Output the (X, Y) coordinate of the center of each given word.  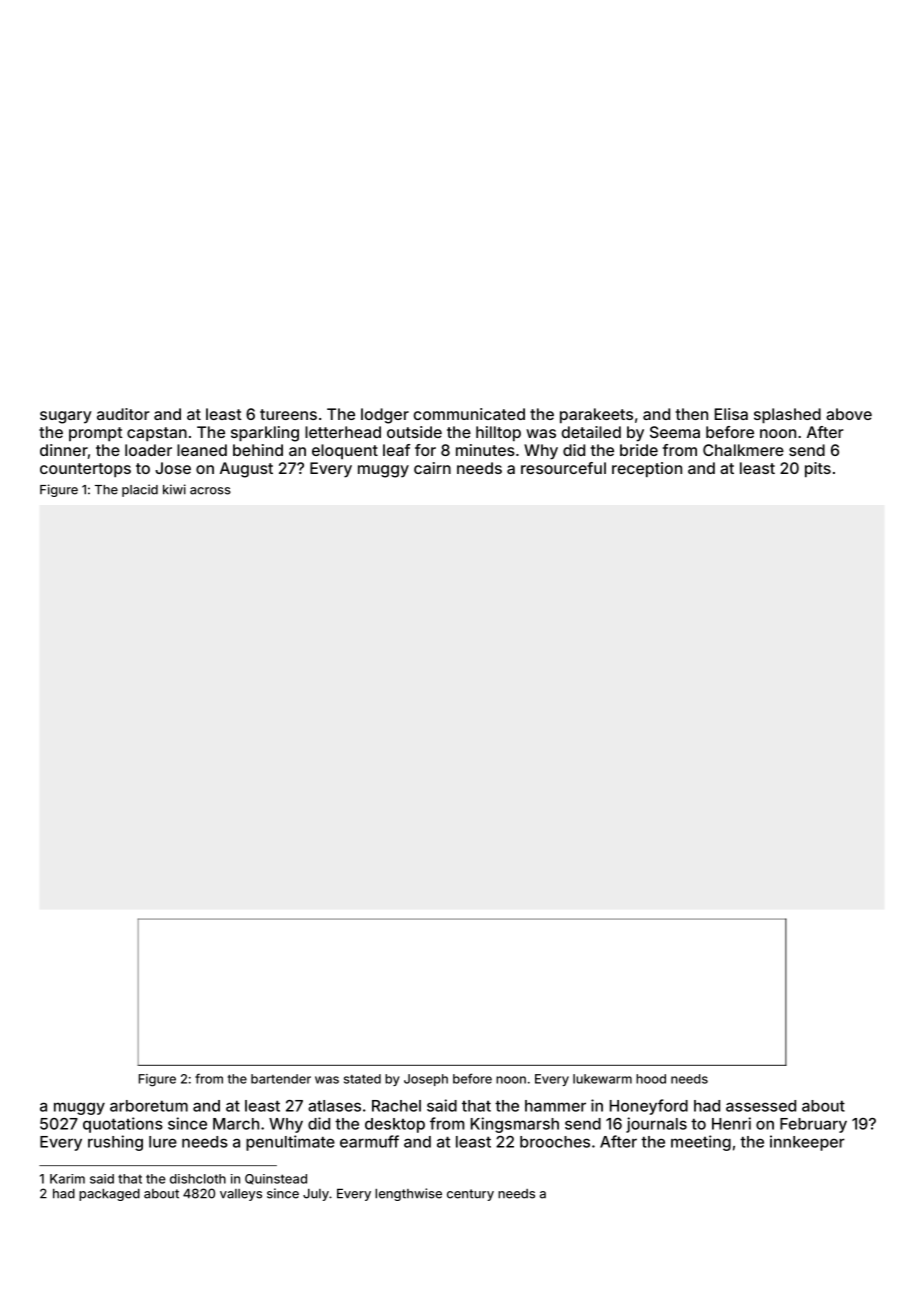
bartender (281, 1079)
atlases (334, 1106)
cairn (432, 468)
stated (362, 1079)
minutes (485, 450)
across (210, 491)
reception (647, 470)
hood (651, 1079)
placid (140, 490)
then (692, 414)
